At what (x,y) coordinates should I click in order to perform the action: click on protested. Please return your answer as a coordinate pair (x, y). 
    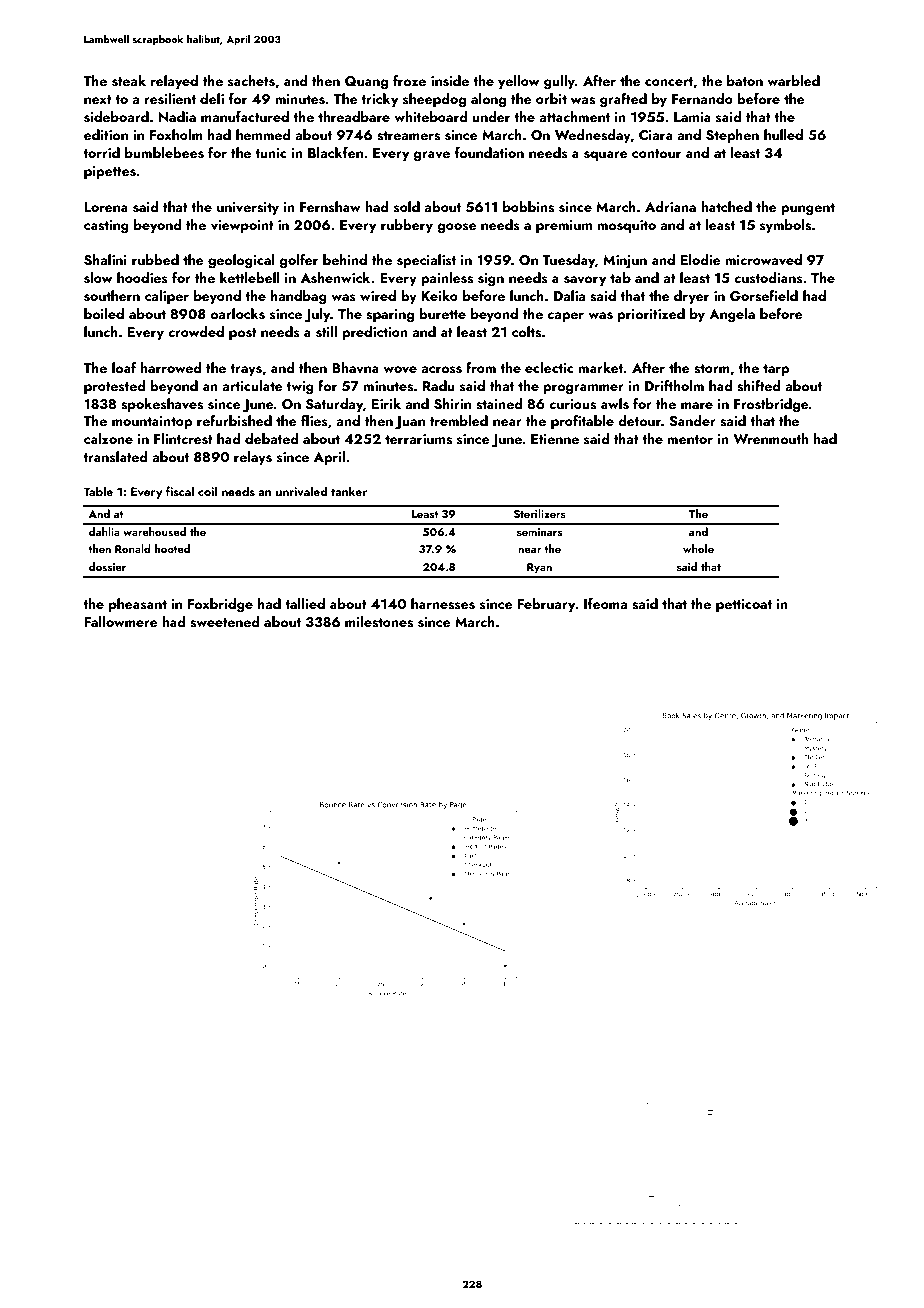
    Looking at the image, I should click on (114, 387).
